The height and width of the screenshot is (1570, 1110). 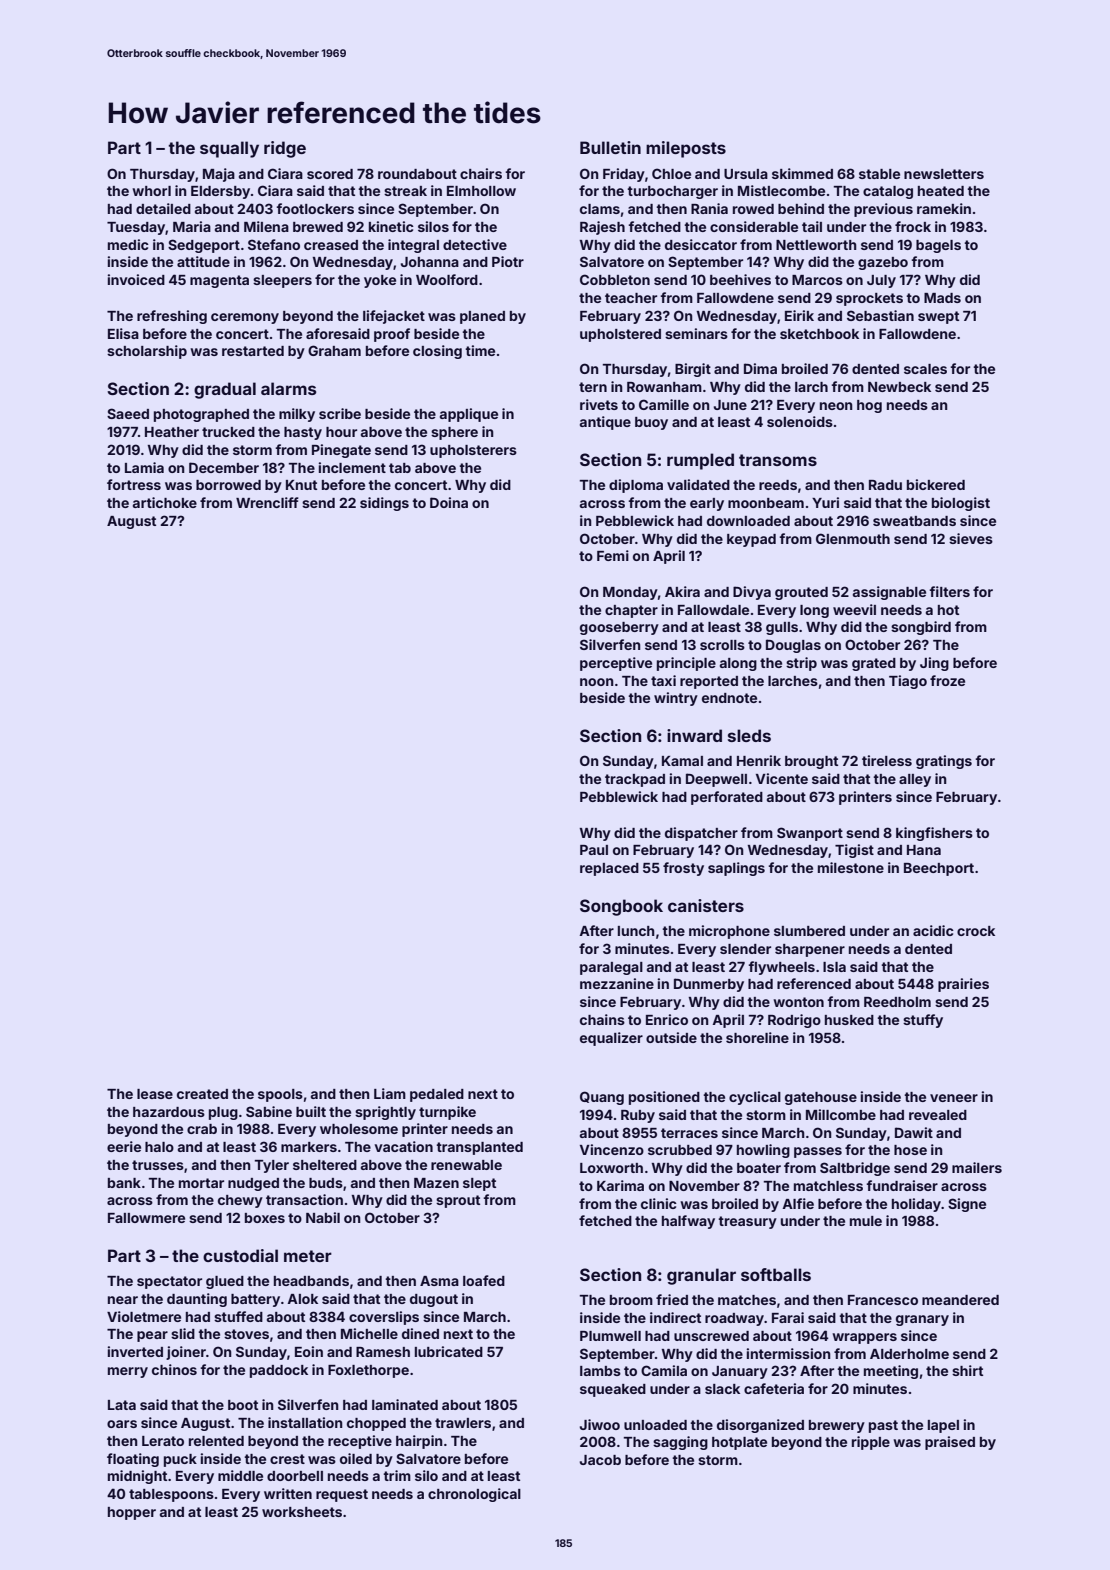 I want to click on creased, so click(x=331, y=245).
